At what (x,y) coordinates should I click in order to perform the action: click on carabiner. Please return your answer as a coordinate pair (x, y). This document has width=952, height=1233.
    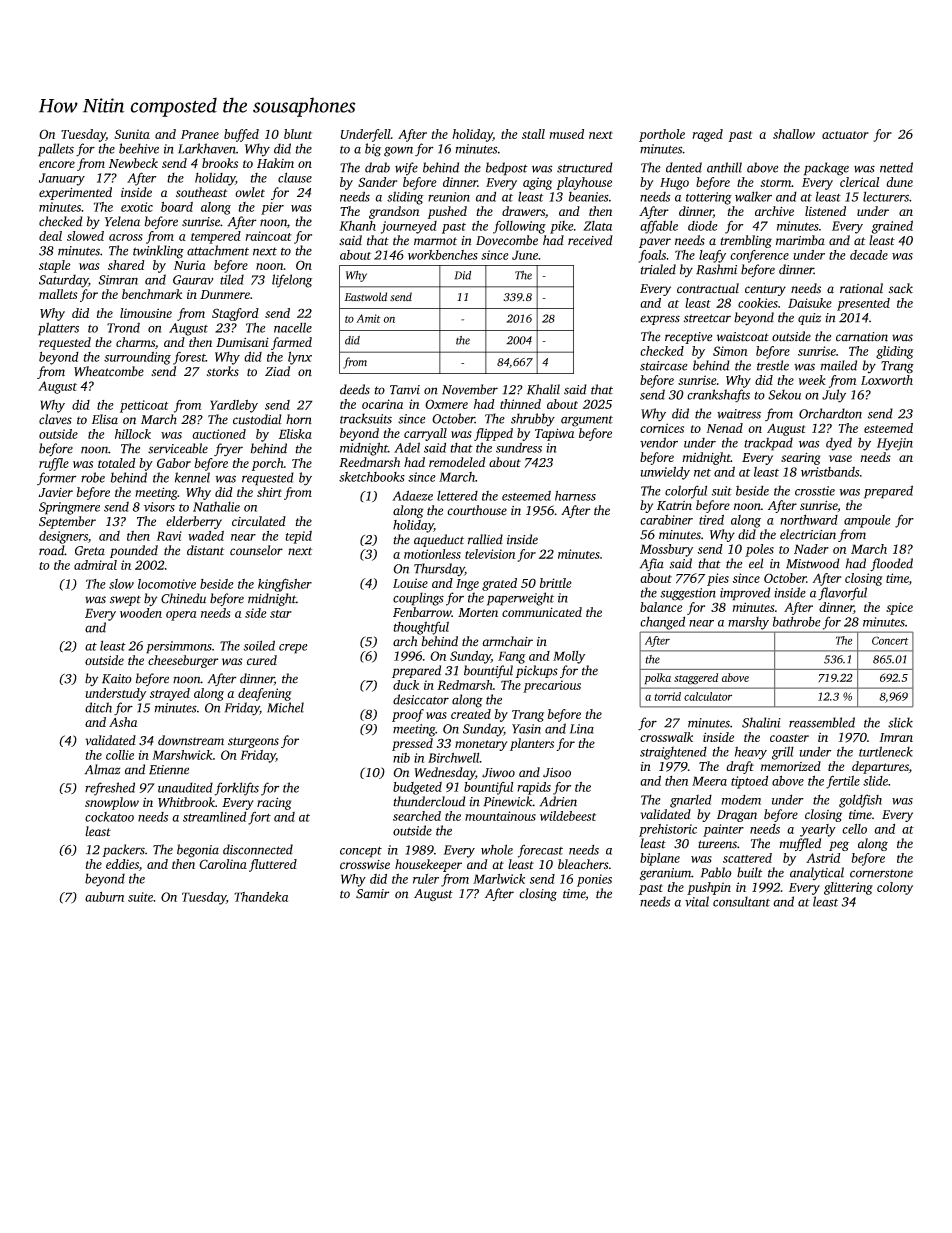
    Looking at the image, I should click on (666, 520).
